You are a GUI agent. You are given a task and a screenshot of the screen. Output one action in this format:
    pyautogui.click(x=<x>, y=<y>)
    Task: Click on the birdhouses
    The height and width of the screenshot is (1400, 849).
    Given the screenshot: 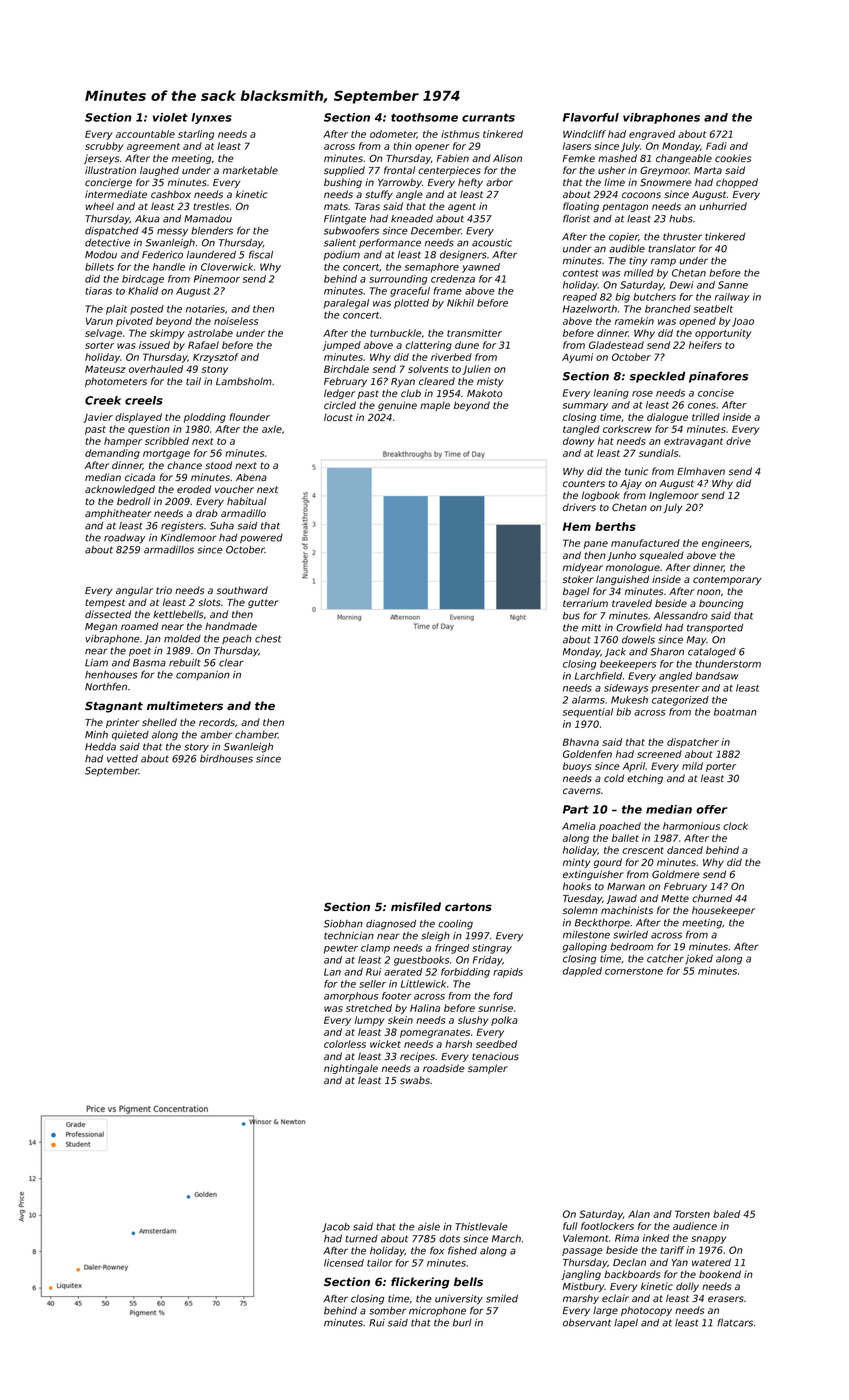 What is the action you would take?
    pyautogui.click(x=226, y=759)
